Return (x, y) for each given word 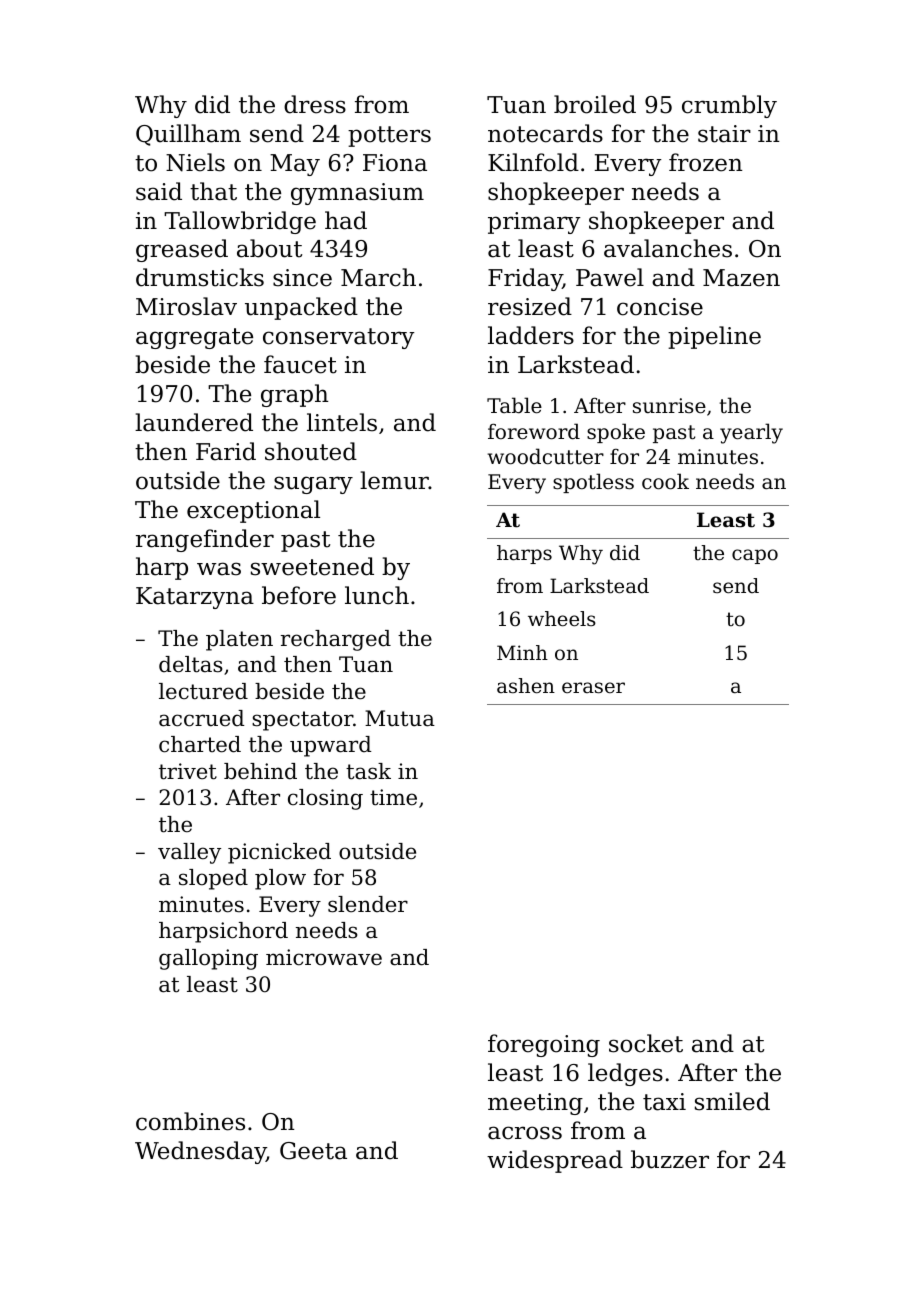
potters (389, 136)
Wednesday (200, 1152)
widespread (555, 1161)
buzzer (670, 1159)
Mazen (741, 278)
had (346, 220)
